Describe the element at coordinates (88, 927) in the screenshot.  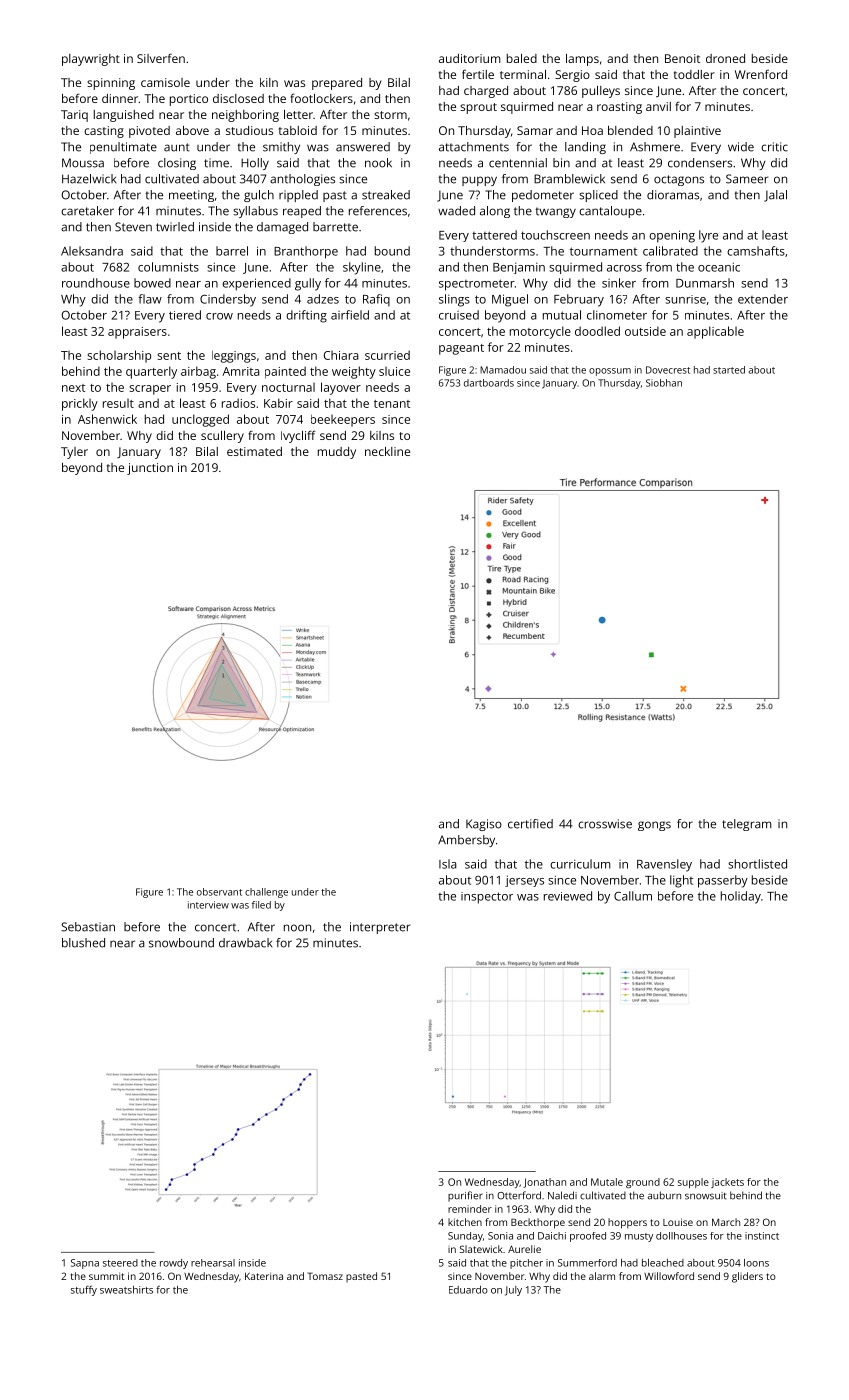
I see `Sebastian` at that location.
